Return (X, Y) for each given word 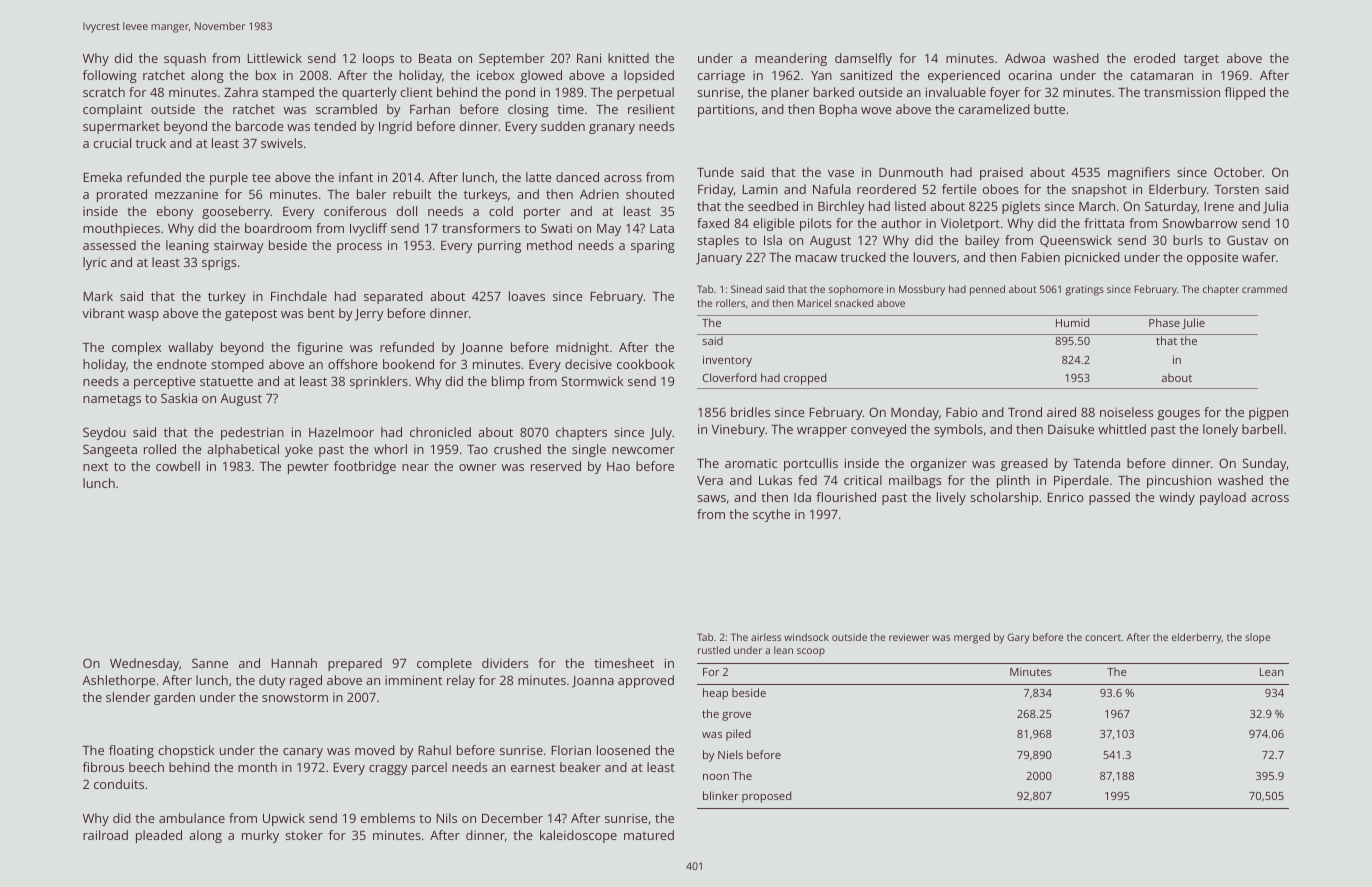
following (110, 76)
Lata (662, 228)
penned (987, 290)
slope (1257, 638)
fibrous (103, 767)
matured (649, 835)
